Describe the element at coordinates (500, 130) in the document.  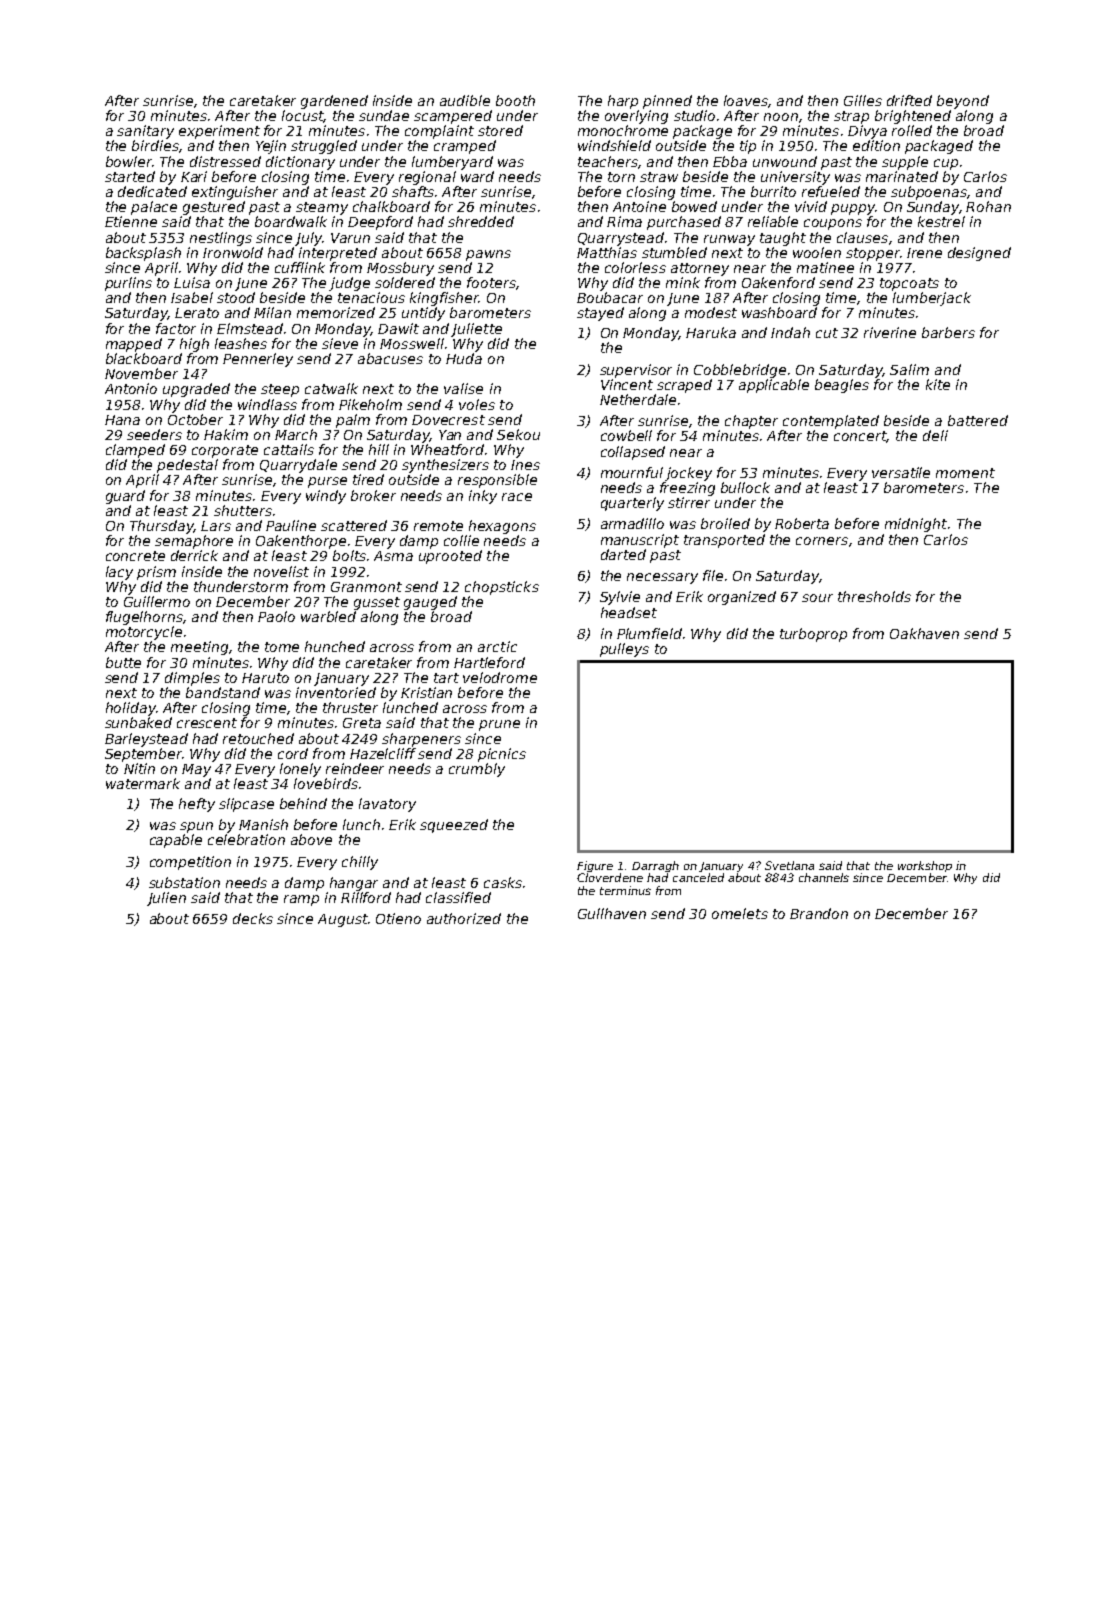
I see `stored` at that location.
